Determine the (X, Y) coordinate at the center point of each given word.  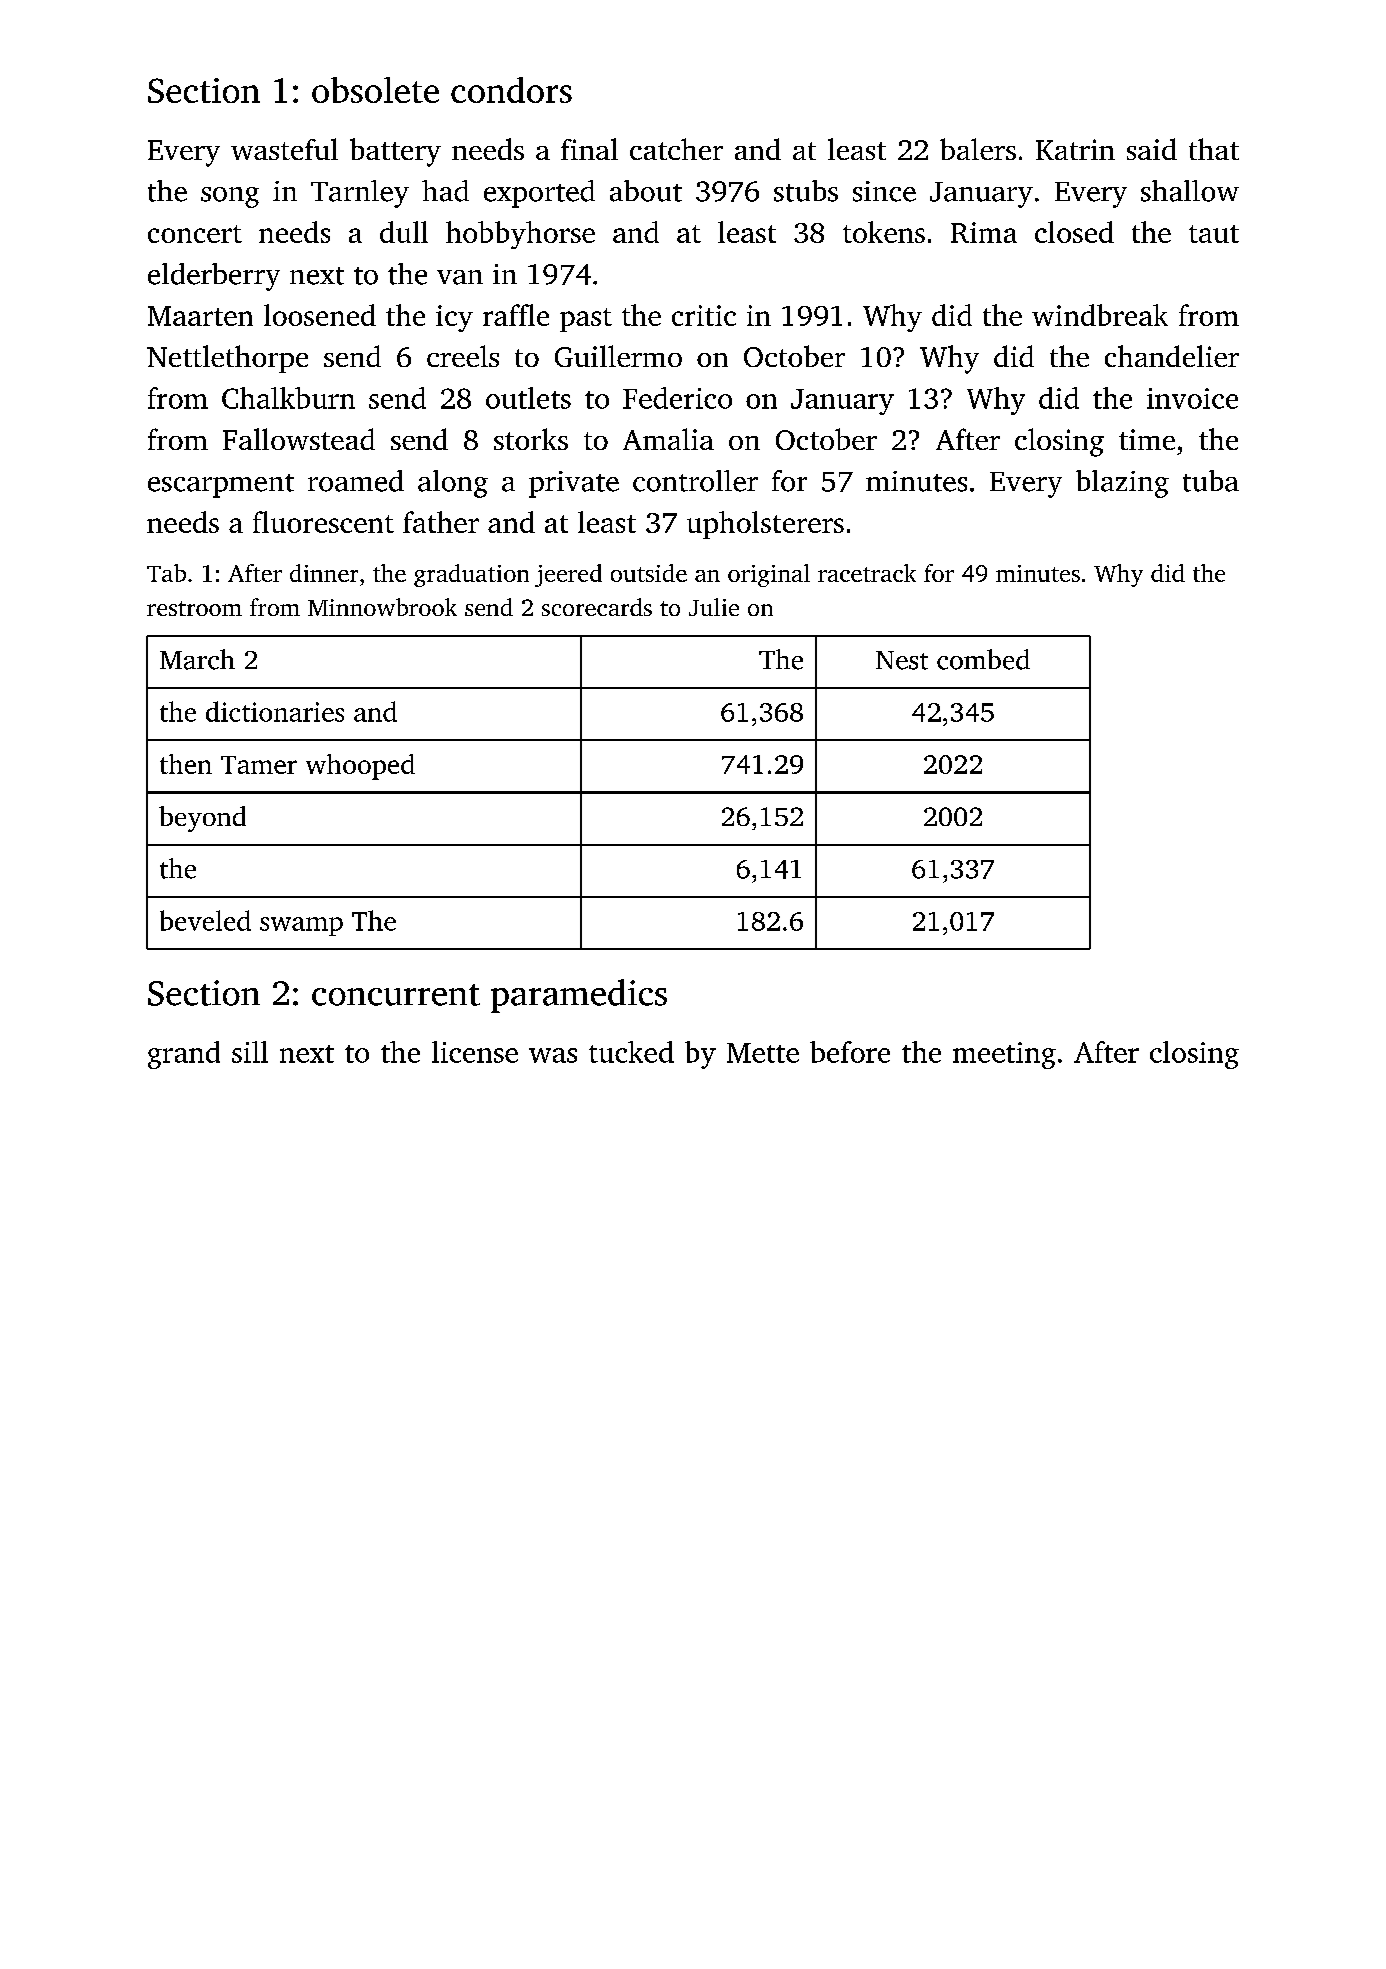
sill (250, 1052)
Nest (902, 660)
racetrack (867, 573)
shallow (1190, 191)
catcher (676, 149)
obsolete (375, 90)
